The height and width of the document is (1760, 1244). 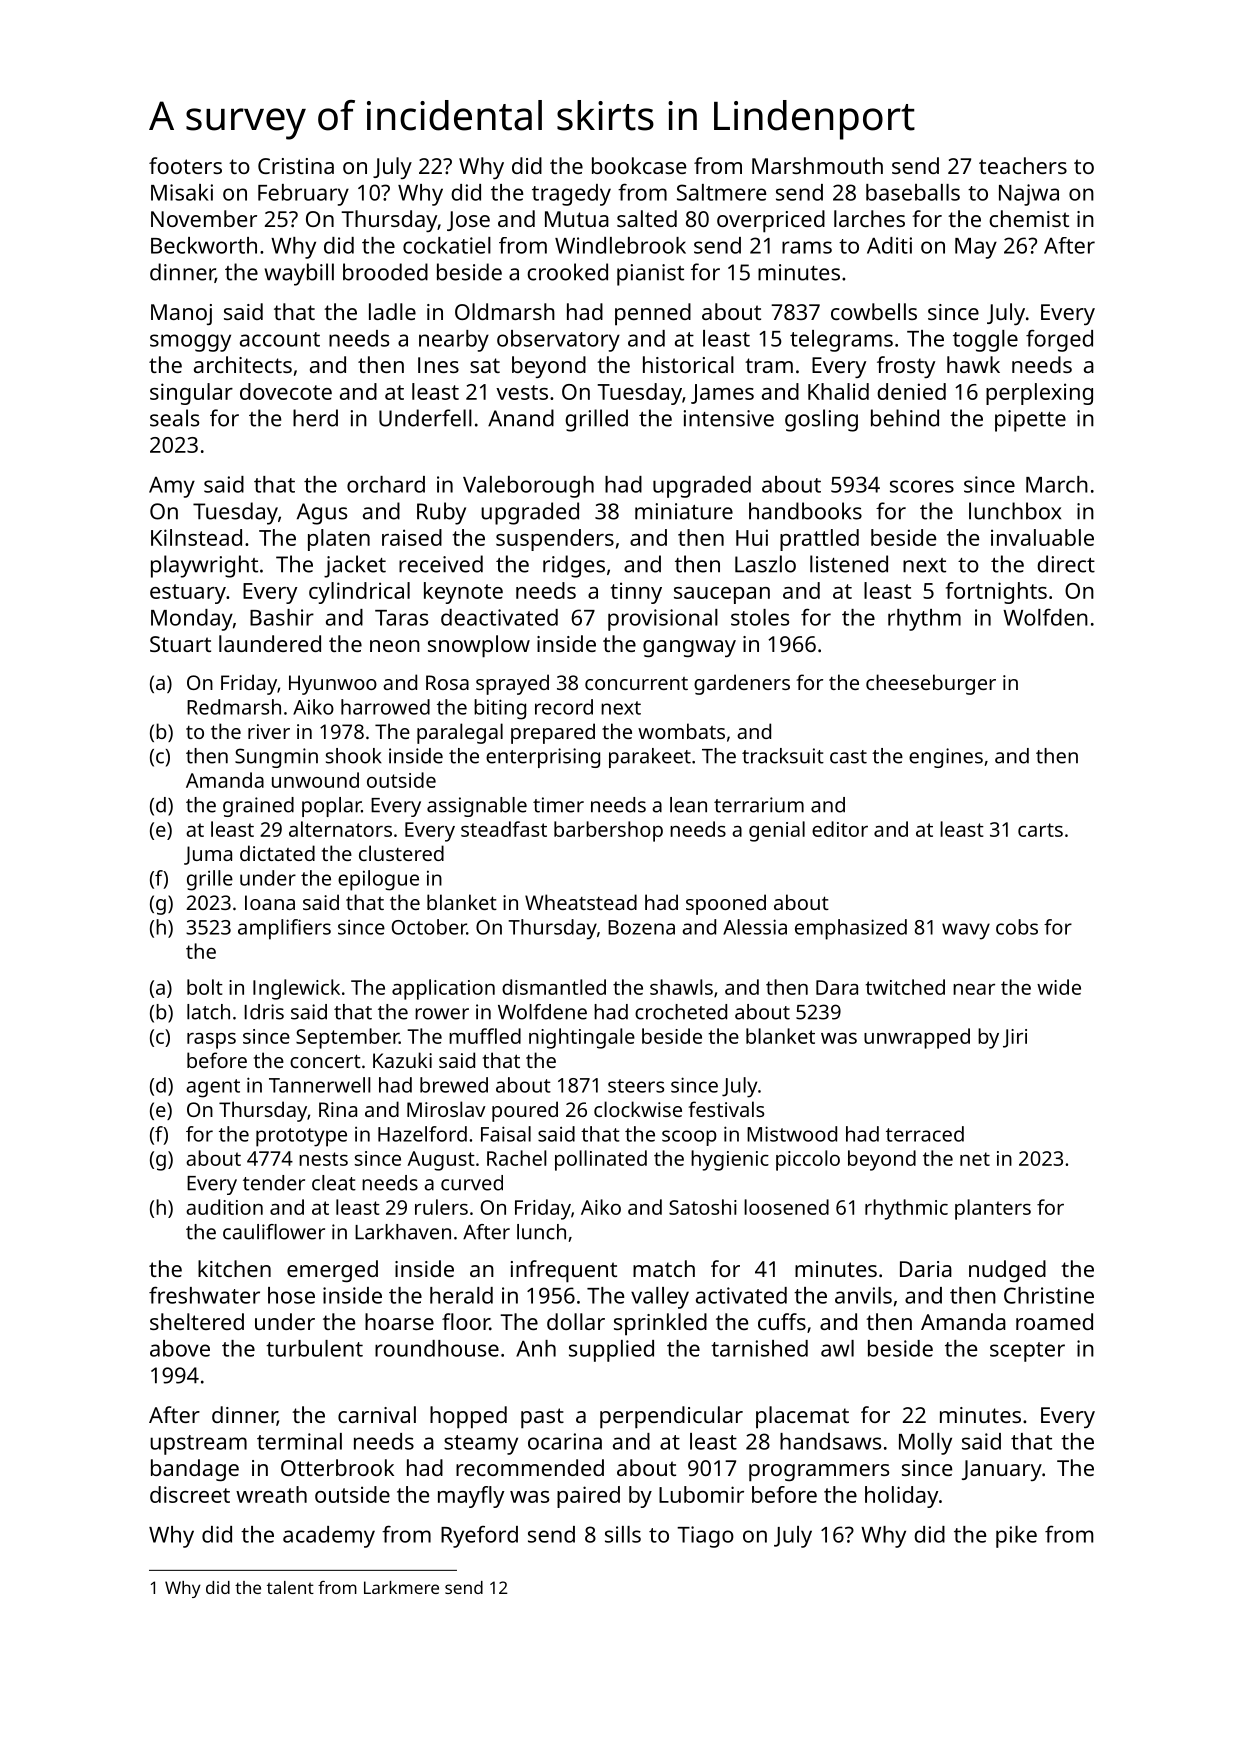 I want to click on direct, so click(x=1066, y=564).
